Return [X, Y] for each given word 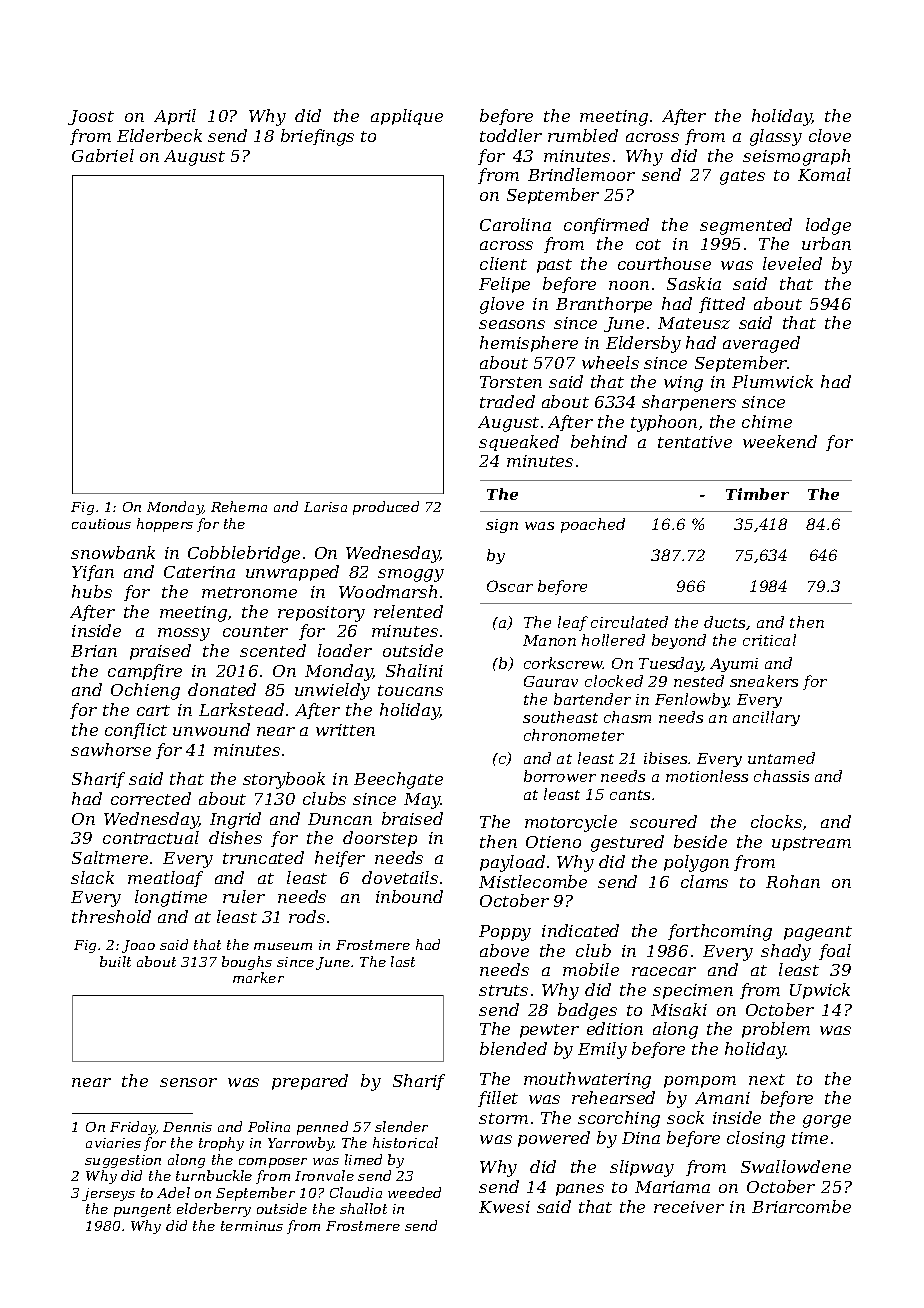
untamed [781, 758]
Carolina [515, 224]
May [422, 801]
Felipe [504, 285]
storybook [284, 780]
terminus [252, 1226]
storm [503, 1118]
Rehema [239, 506]
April [175, 117]
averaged [761, 344]
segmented [746, 226]
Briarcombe [801, 1206]
